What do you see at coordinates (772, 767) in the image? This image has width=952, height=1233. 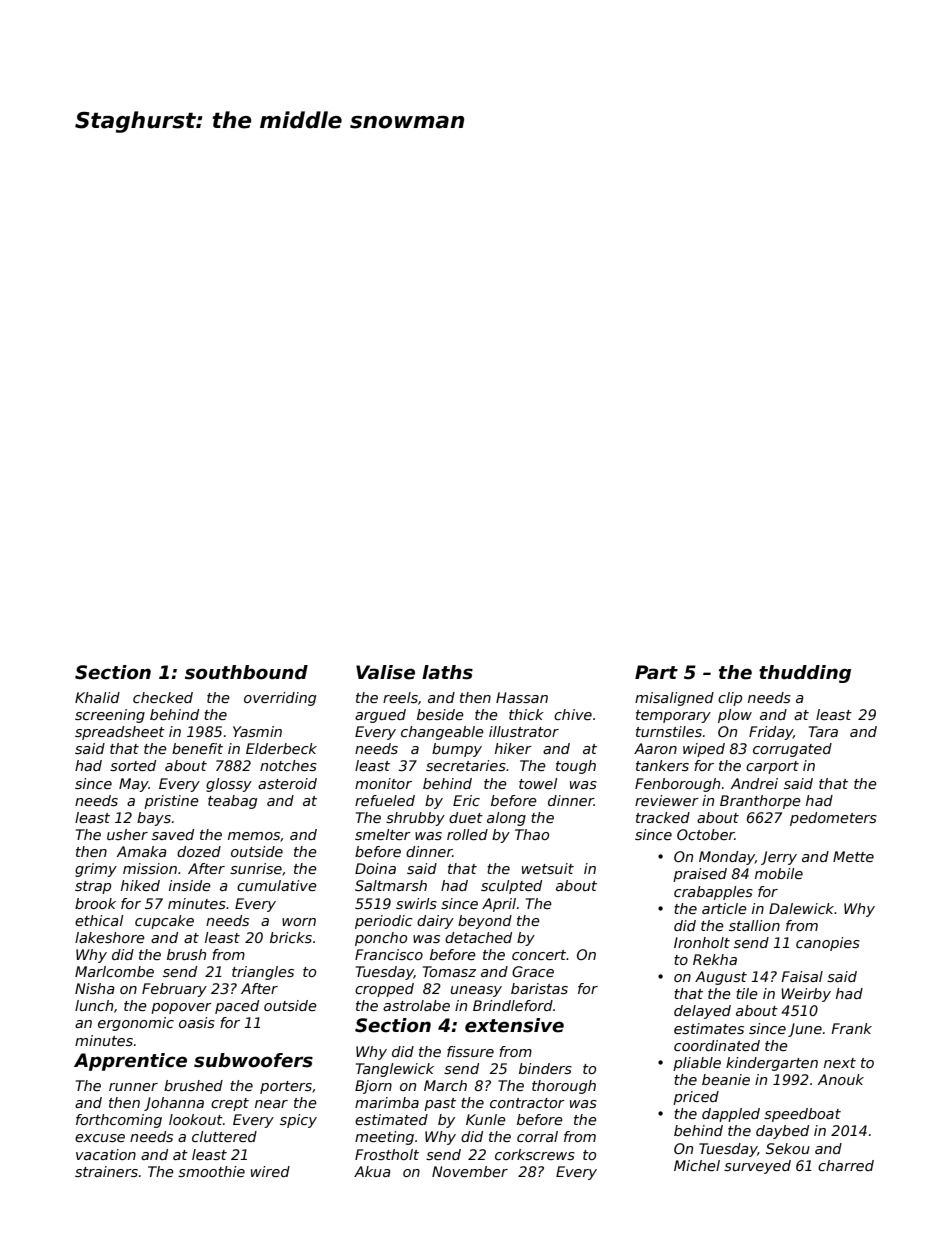 I see `carport` at bounding box center [772, 767].
